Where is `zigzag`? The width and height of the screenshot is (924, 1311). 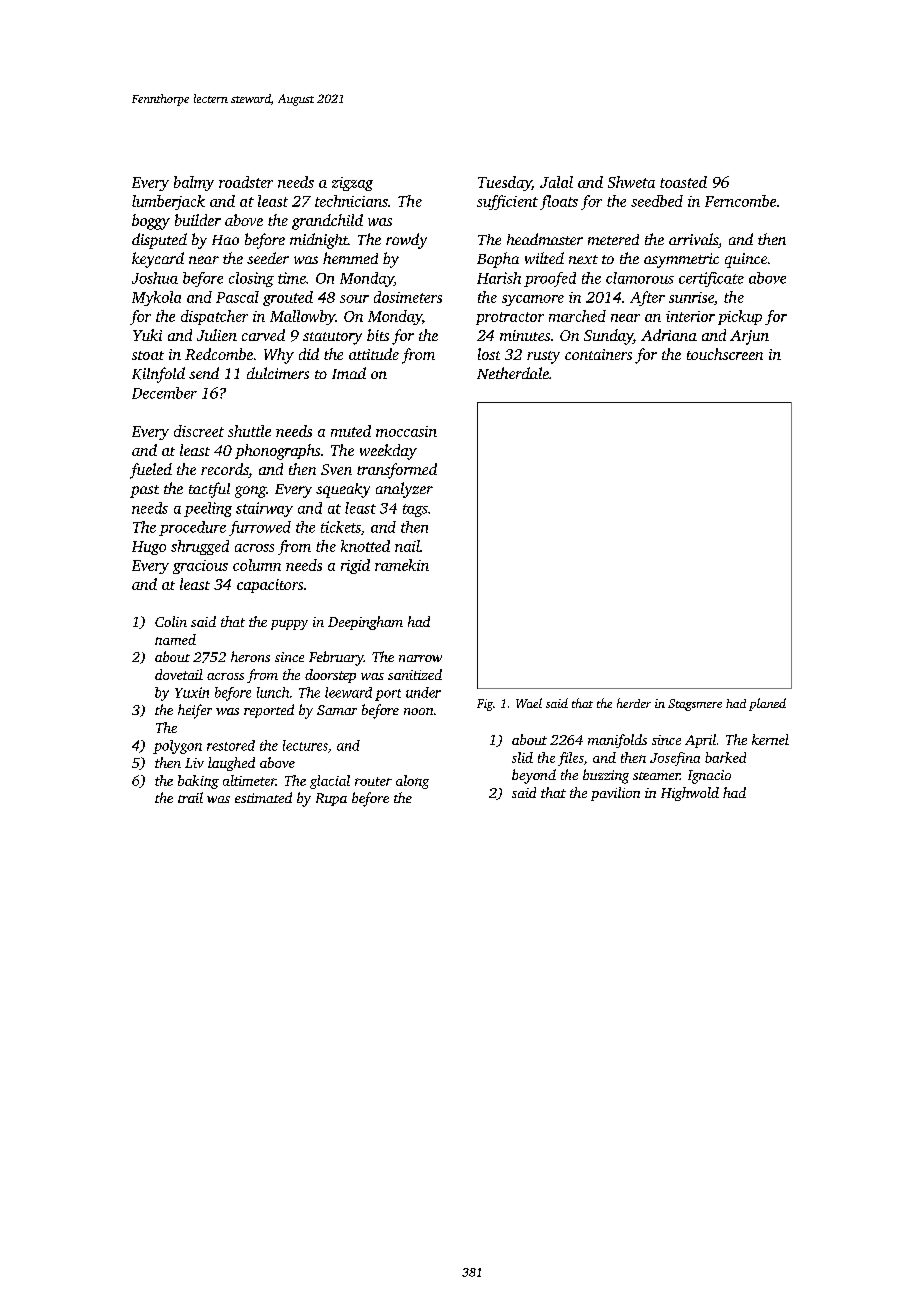
zigzag is located at coordinates (352, 184).
